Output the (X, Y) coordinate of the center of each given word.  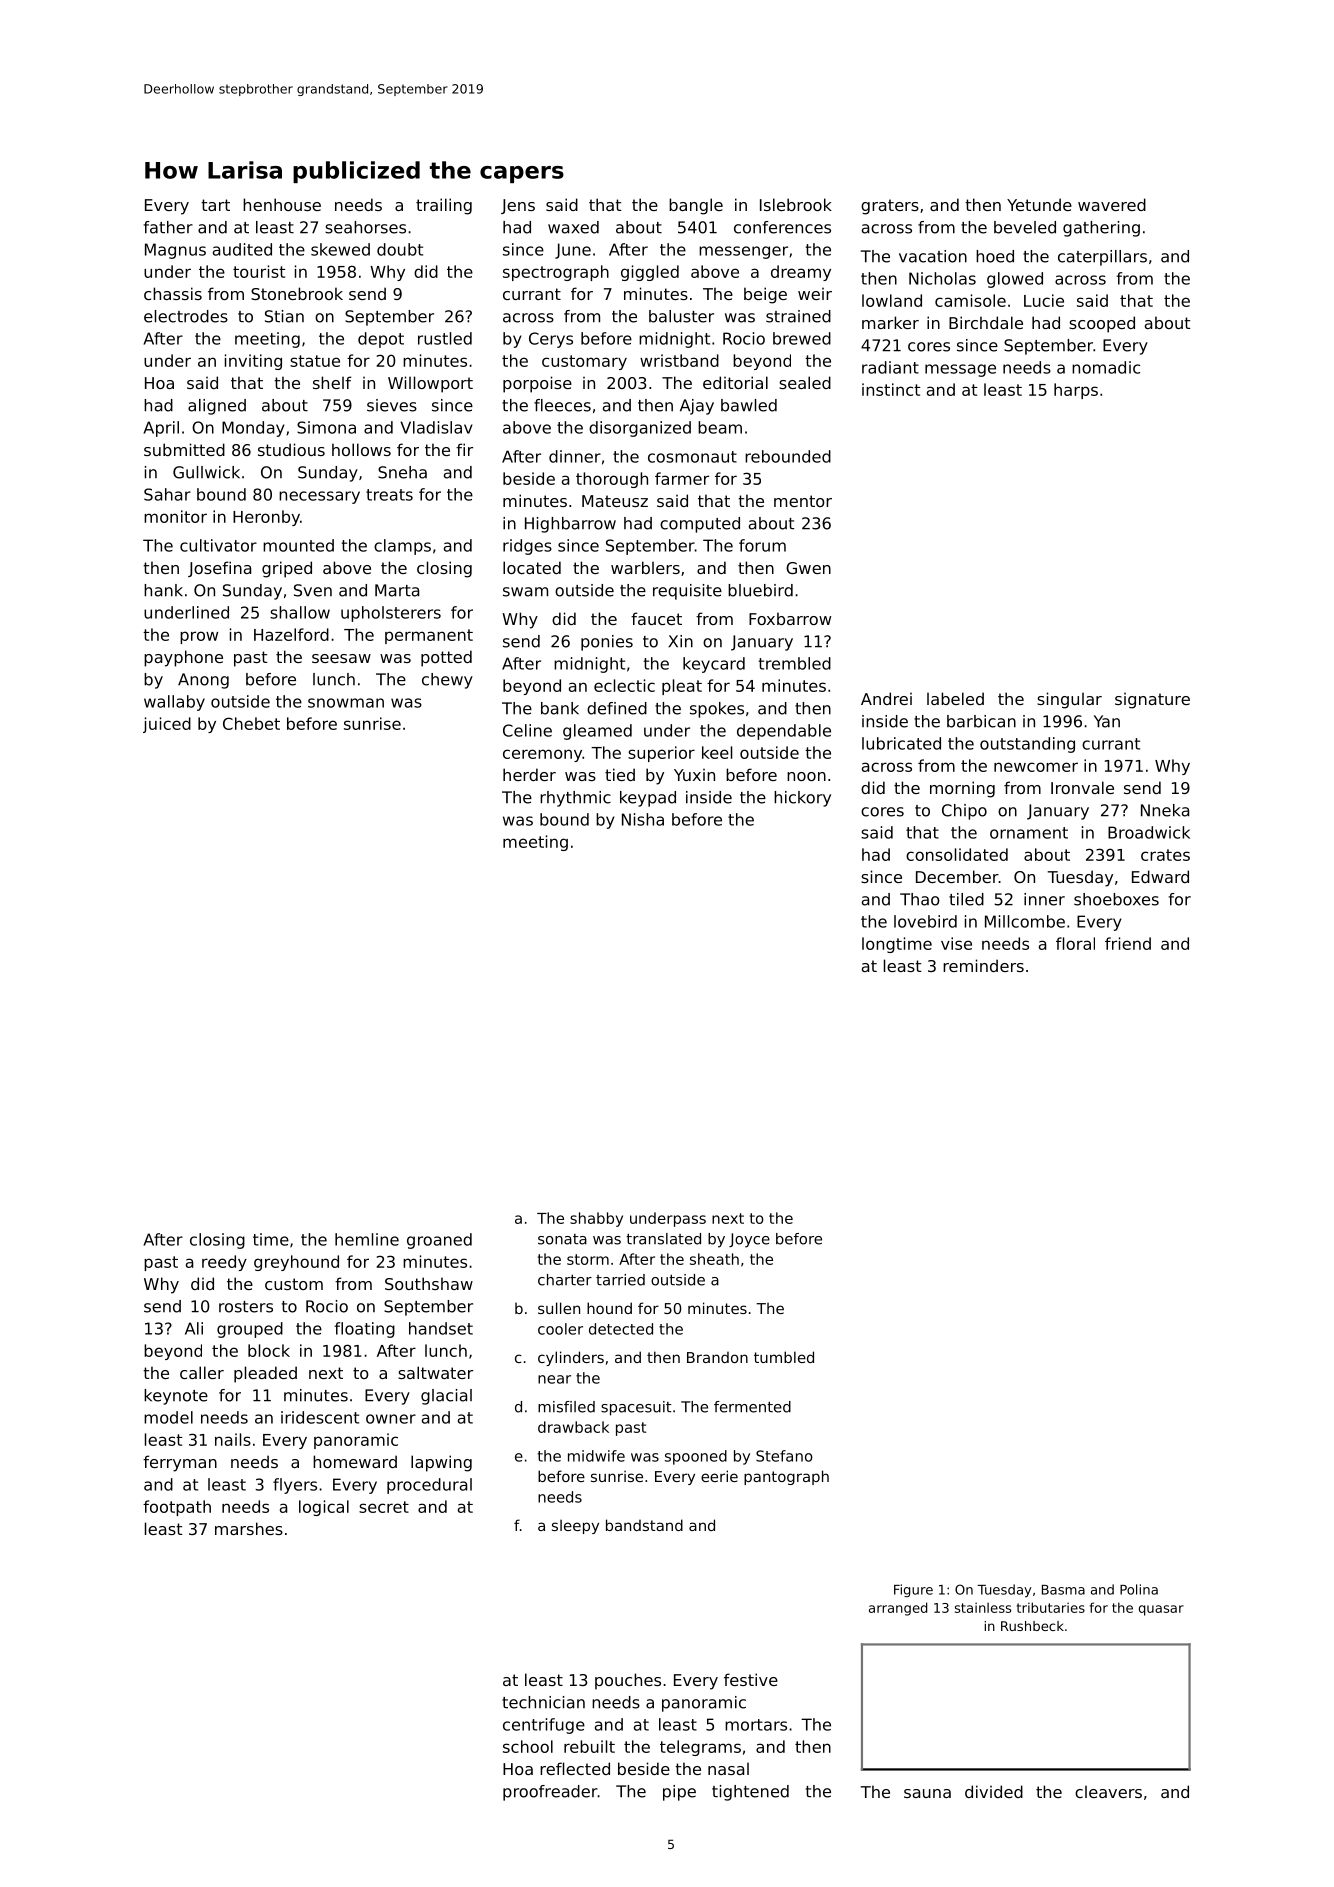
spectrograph (556, 273)
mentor (803, 501)
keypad (648, 799)
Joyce (749, 1240)
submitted (184, 449)
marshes (249, 1528)
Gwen (808, 568)
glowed (1015, 280)
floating (364, 1330)
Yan (1107, 721)
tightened (750, 1793)
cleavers (1108, 1791)
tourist (259, 271)
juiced (167, 725)
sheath (714, 1259)
